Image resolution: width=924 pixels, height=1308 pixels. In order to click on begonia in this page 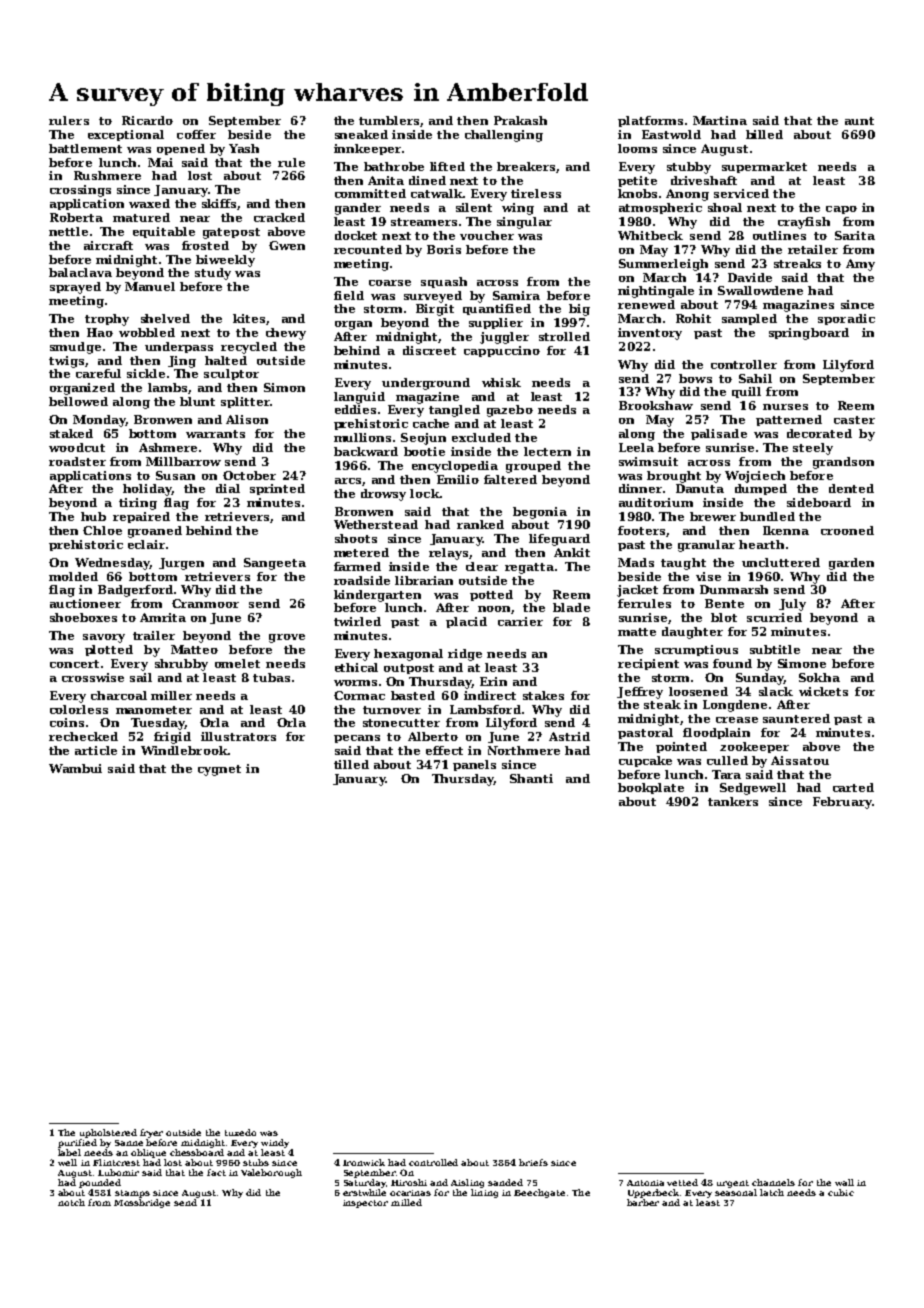, I will do `click(540, 513)`.
